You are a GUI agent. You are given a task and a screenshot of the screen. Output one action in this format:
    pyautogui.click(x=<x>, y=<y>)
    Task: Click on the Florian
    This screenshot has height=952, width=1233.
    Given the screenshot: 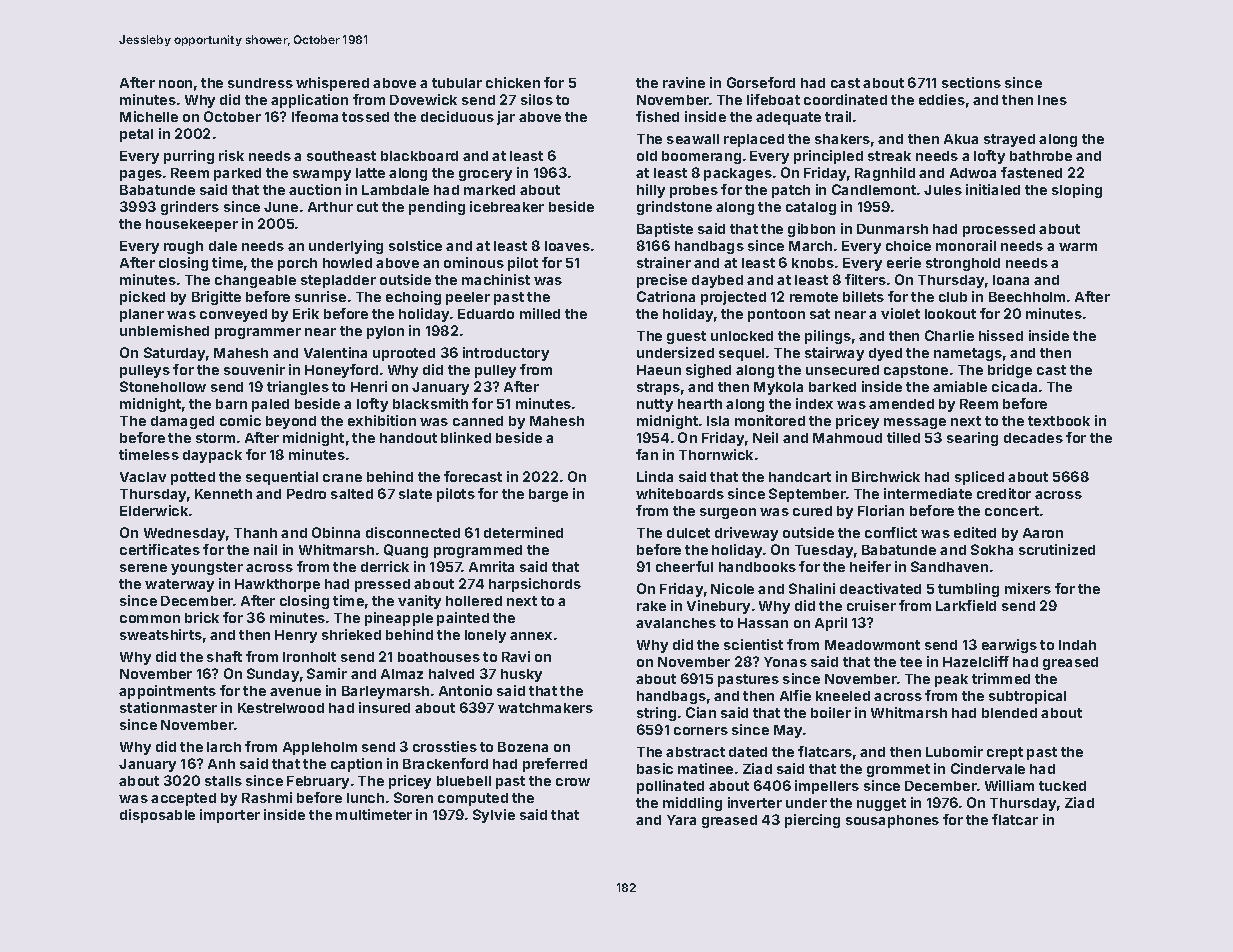 What is the action you would take?
    pyautogui.click(x=881, y=510)
